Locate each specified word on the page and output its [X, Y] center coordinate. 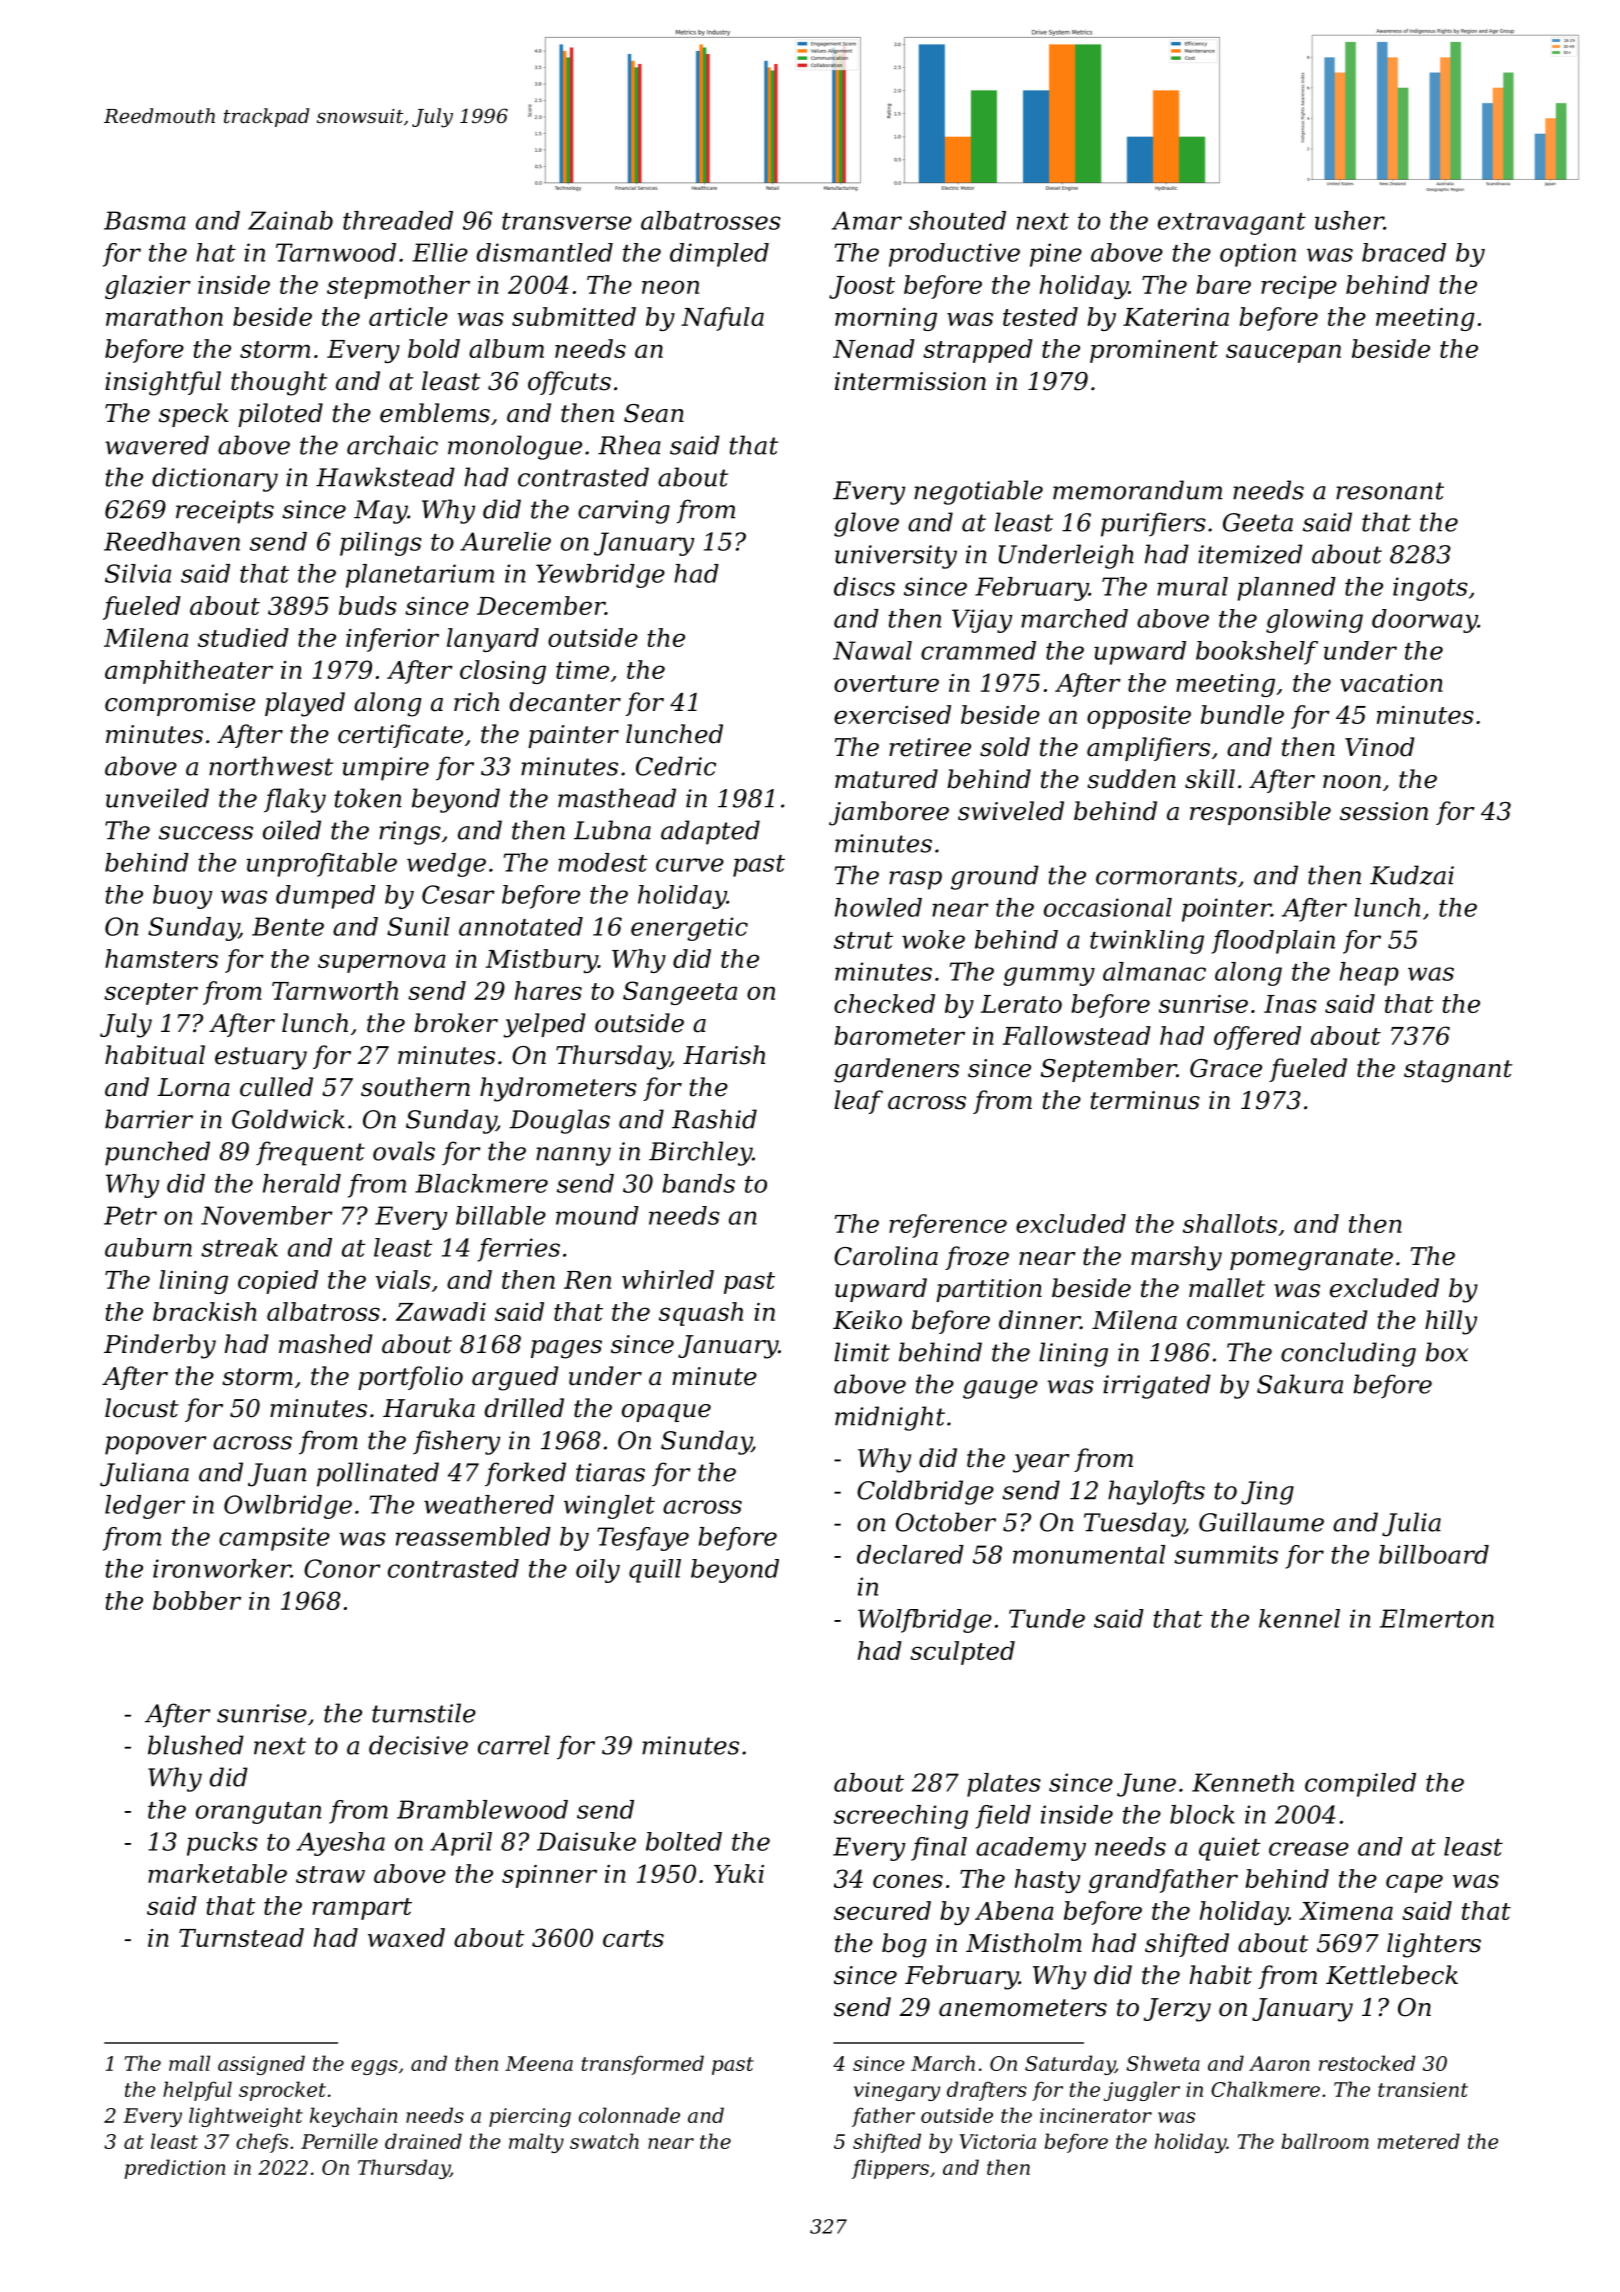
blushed [196, 1745]
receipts [225, 512]
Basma [145, 220]
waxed [406, 1937]
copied [278, 1282]
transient [1423, 2089]
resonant [1390, 491]
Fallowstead [1077, 1035]
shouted [957, 220]
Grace [1226, 1068]
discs [864, 586]
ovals [404, 1151]
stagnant [1458, 1071]
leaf [858, 1102]
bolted [684, 1841]
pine [1056, 255]
